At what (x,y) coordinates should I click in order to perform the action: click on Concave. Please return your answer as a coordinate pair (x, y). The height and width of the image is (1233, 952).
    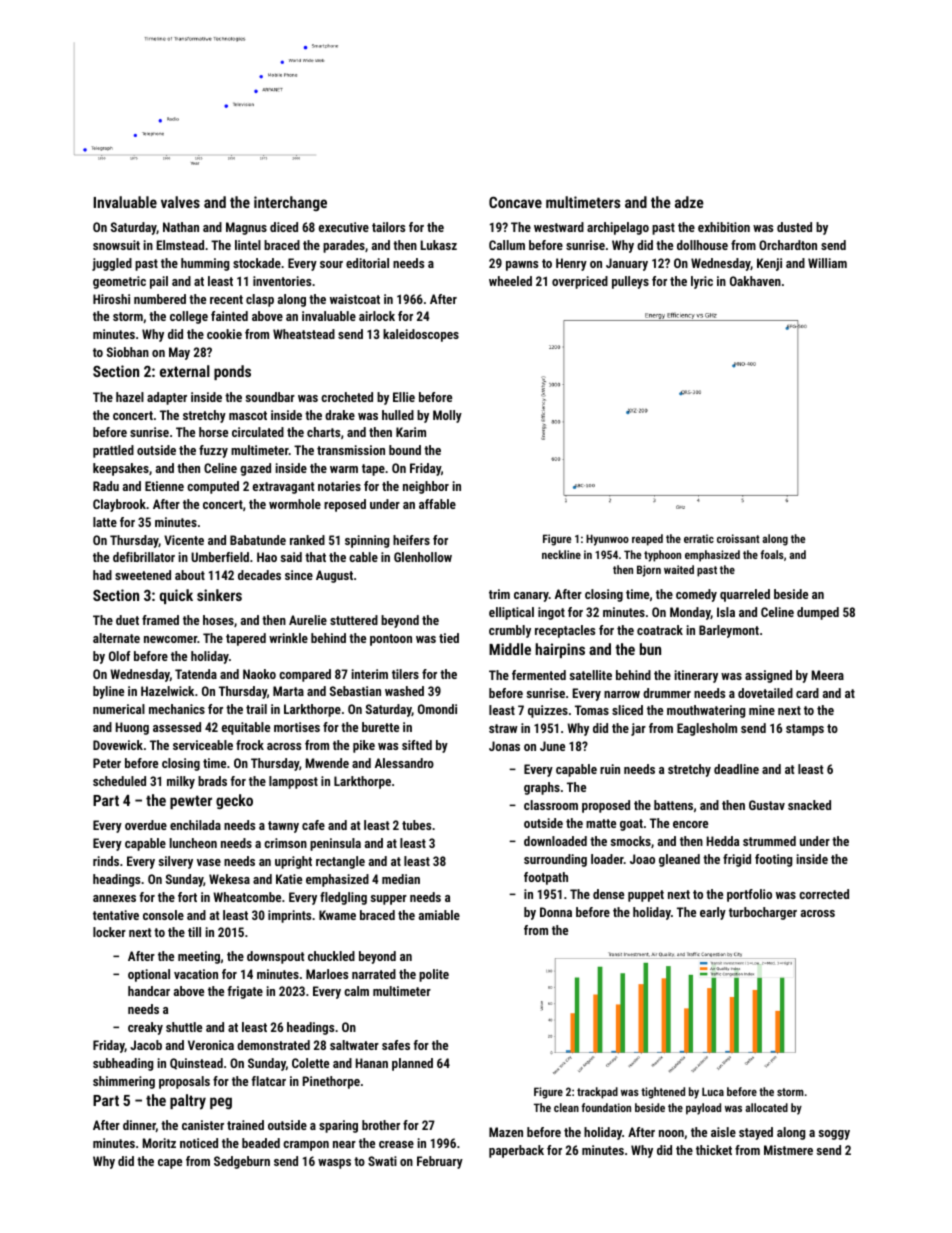
    Looking at the image, I should click on (515, 202).
